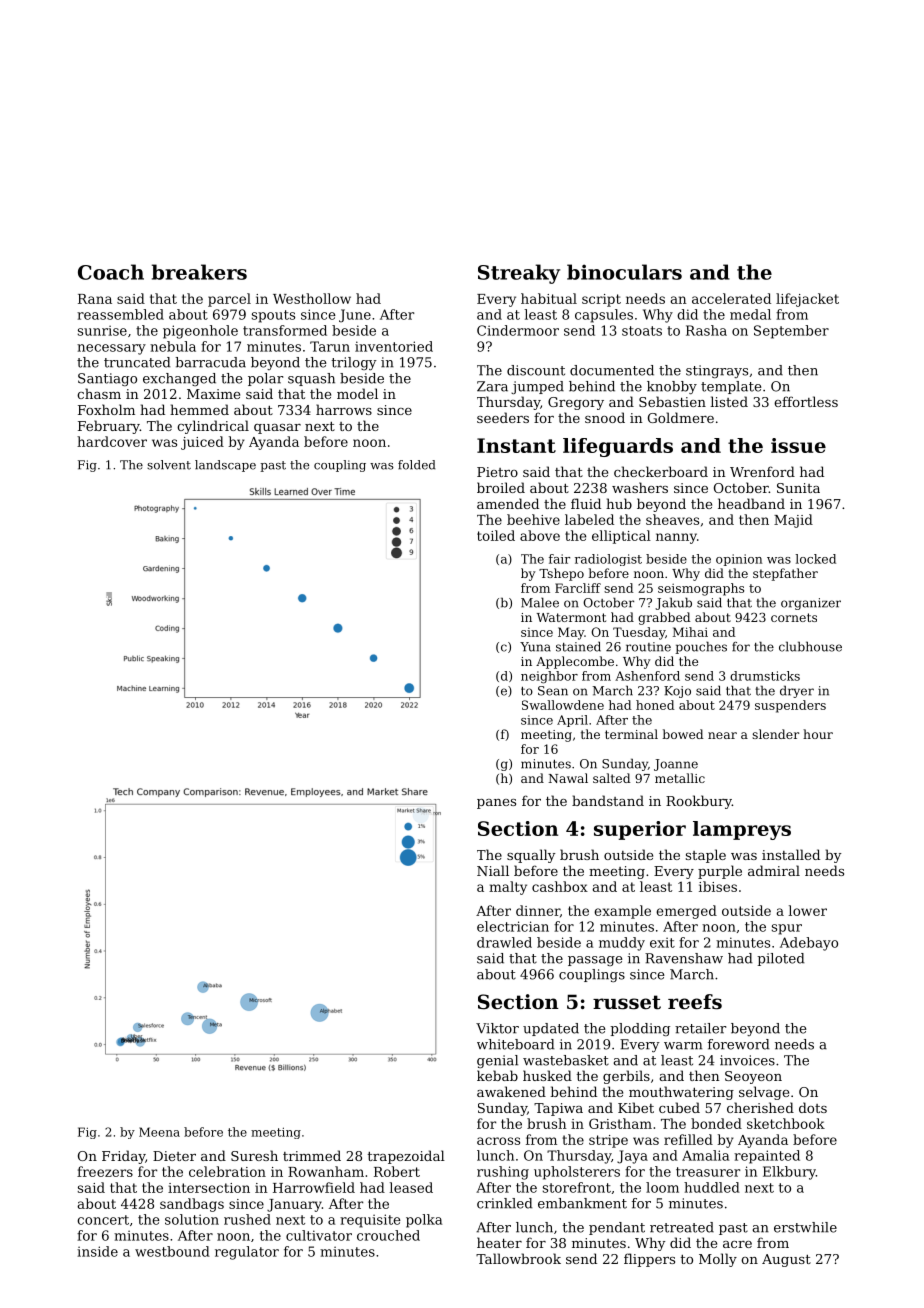  What do you see at coordinates (169, 465) in the screenshot?
I see `solvent` at bounding box center [169, 465].
